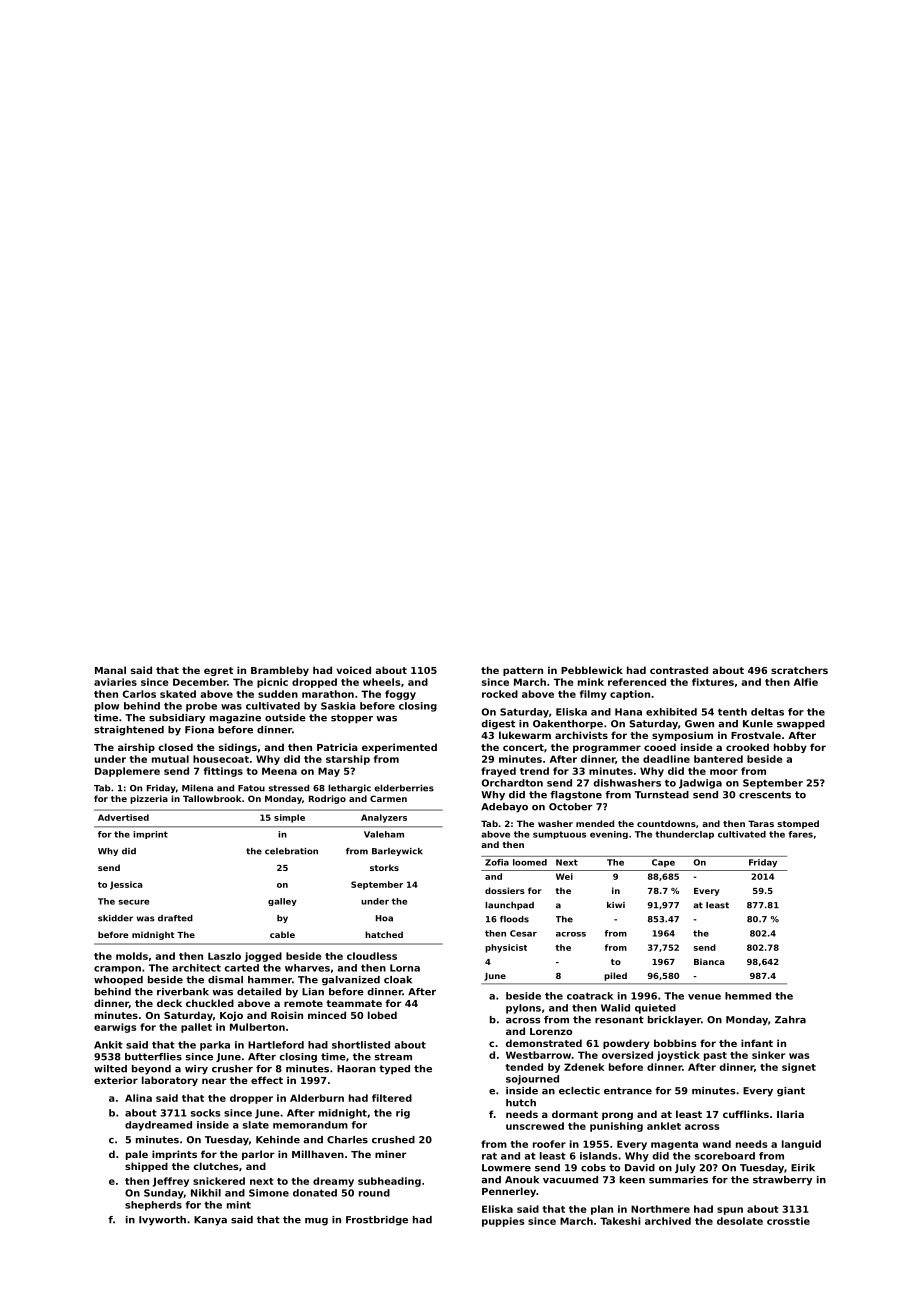 The height and width of the document is (1308, 924). What do you see at coordinates (523, 671) in the document?
I see `pattern` at bounding box center [523, 671].
